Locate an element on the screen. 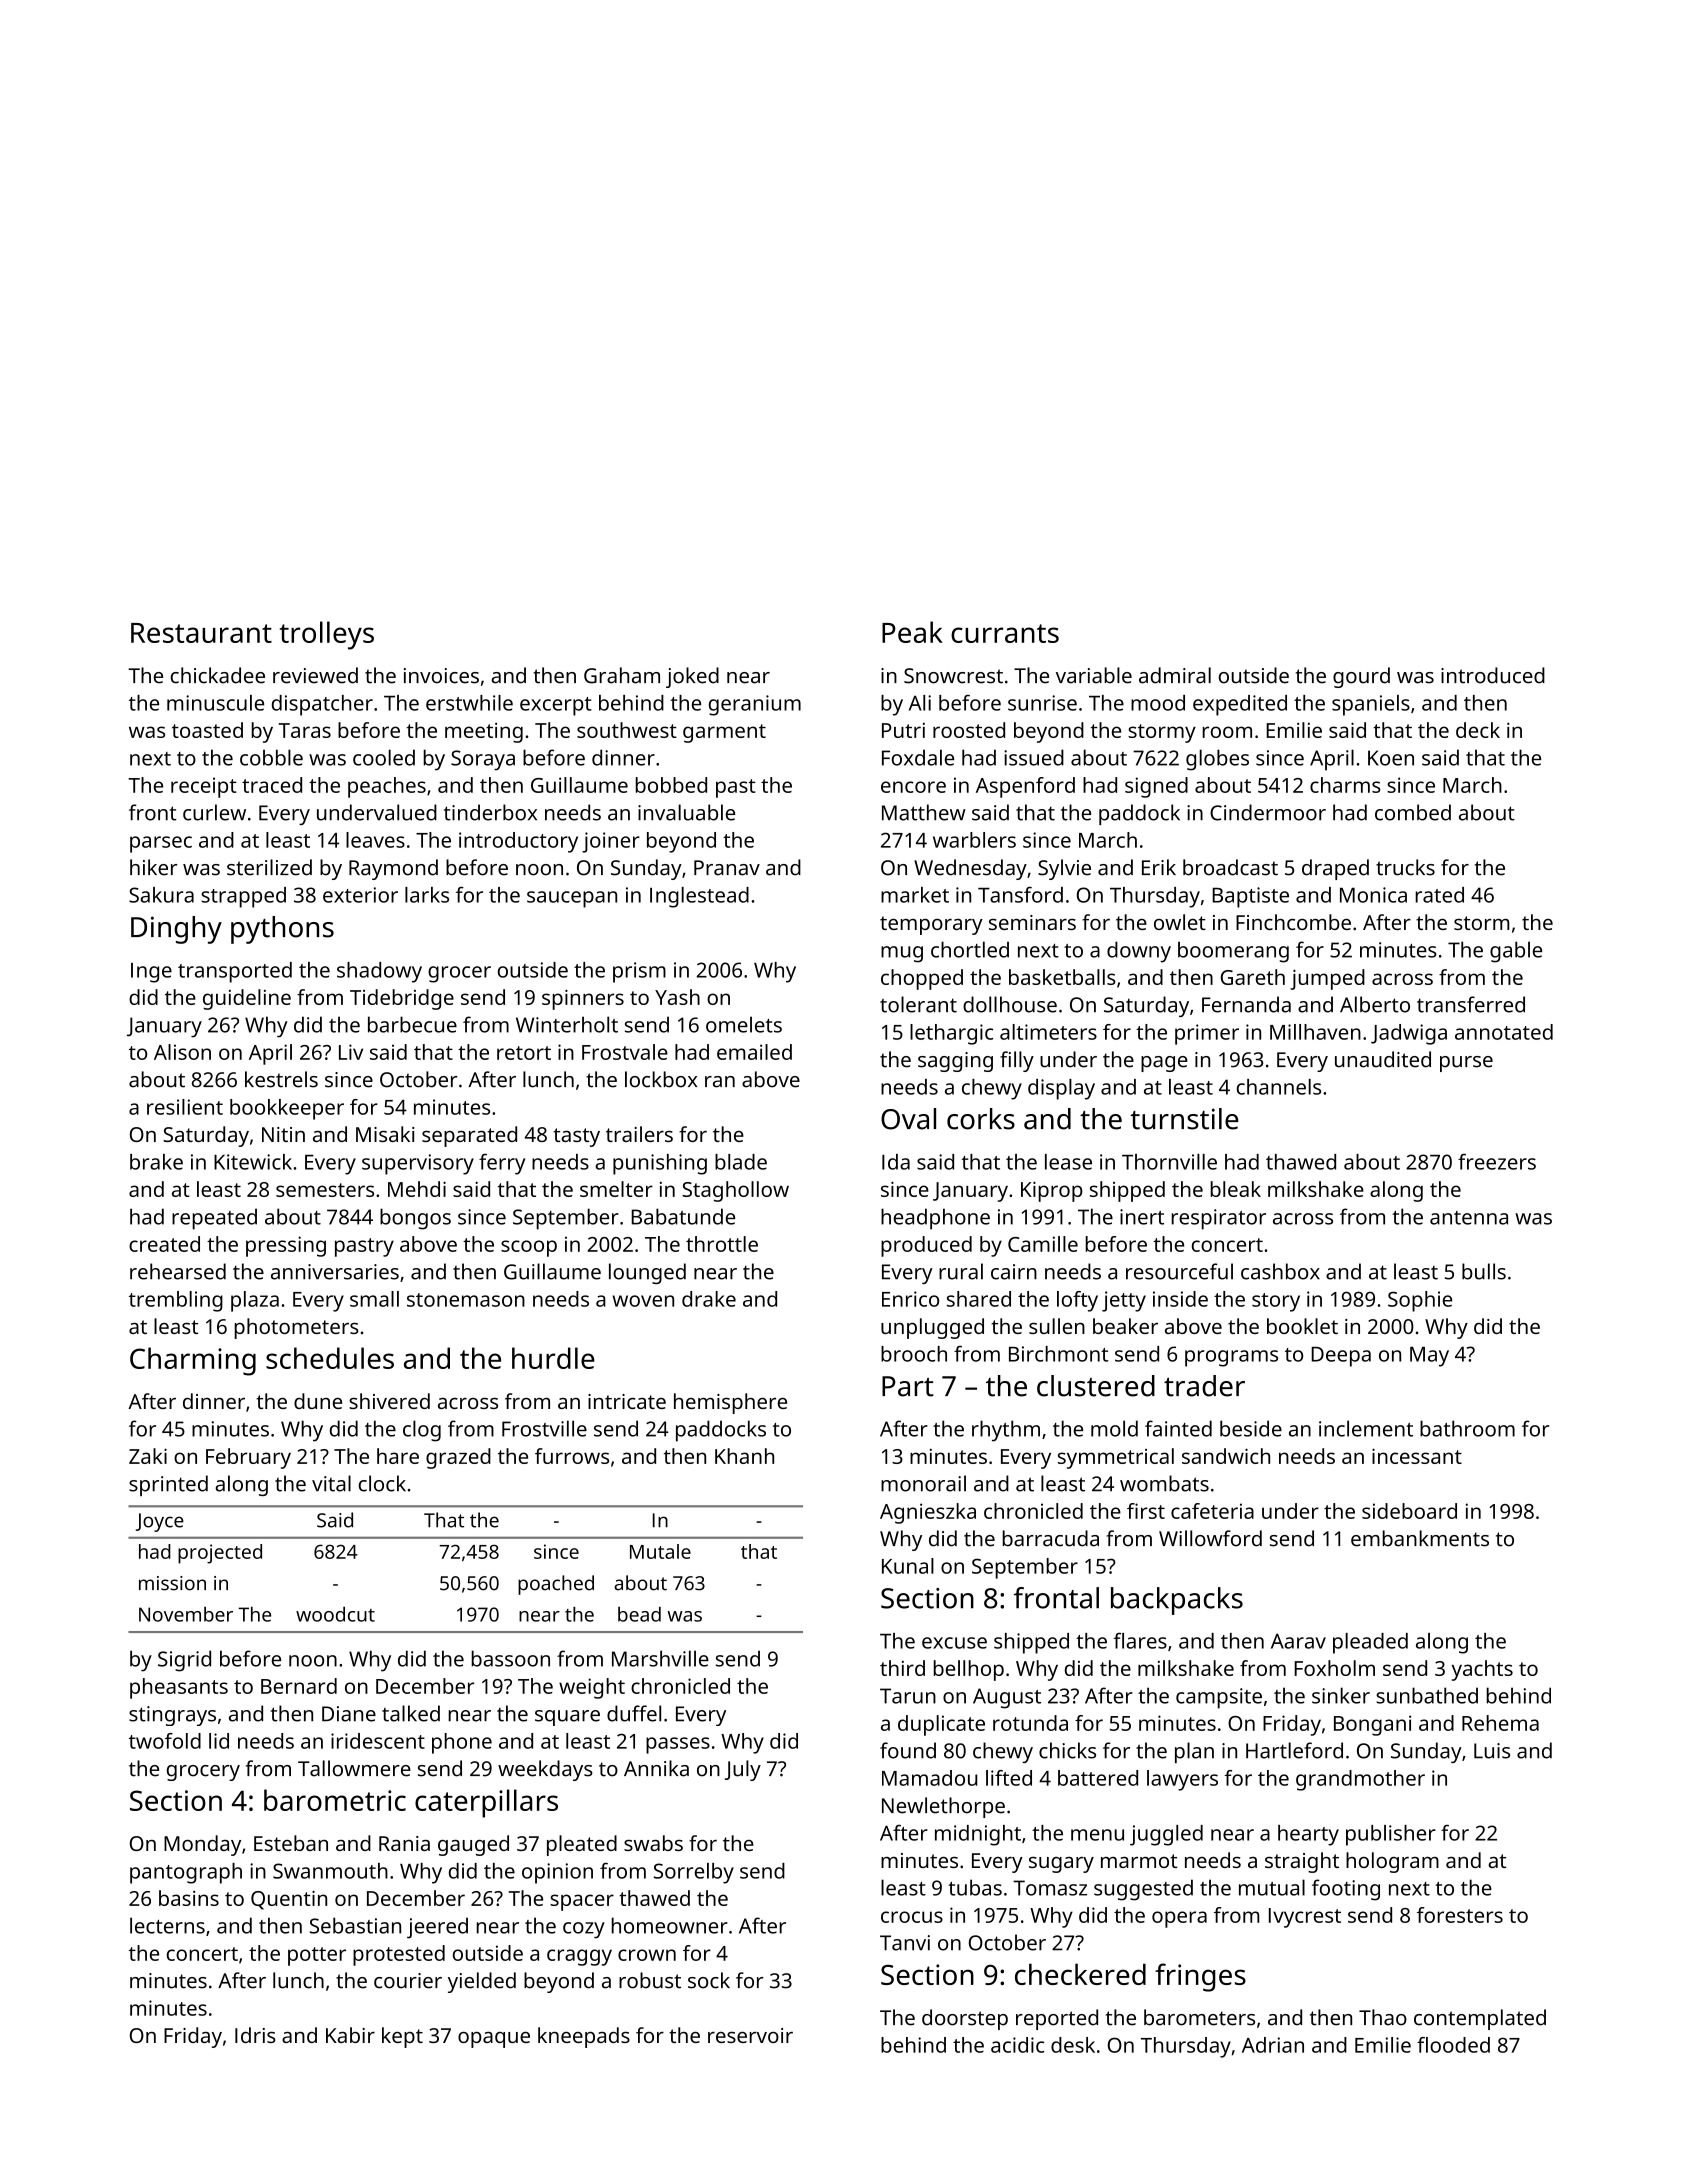 Image resolution: width=1683 pixels, height=2178 pixels. produced is located at coordinates (926, 1246).
